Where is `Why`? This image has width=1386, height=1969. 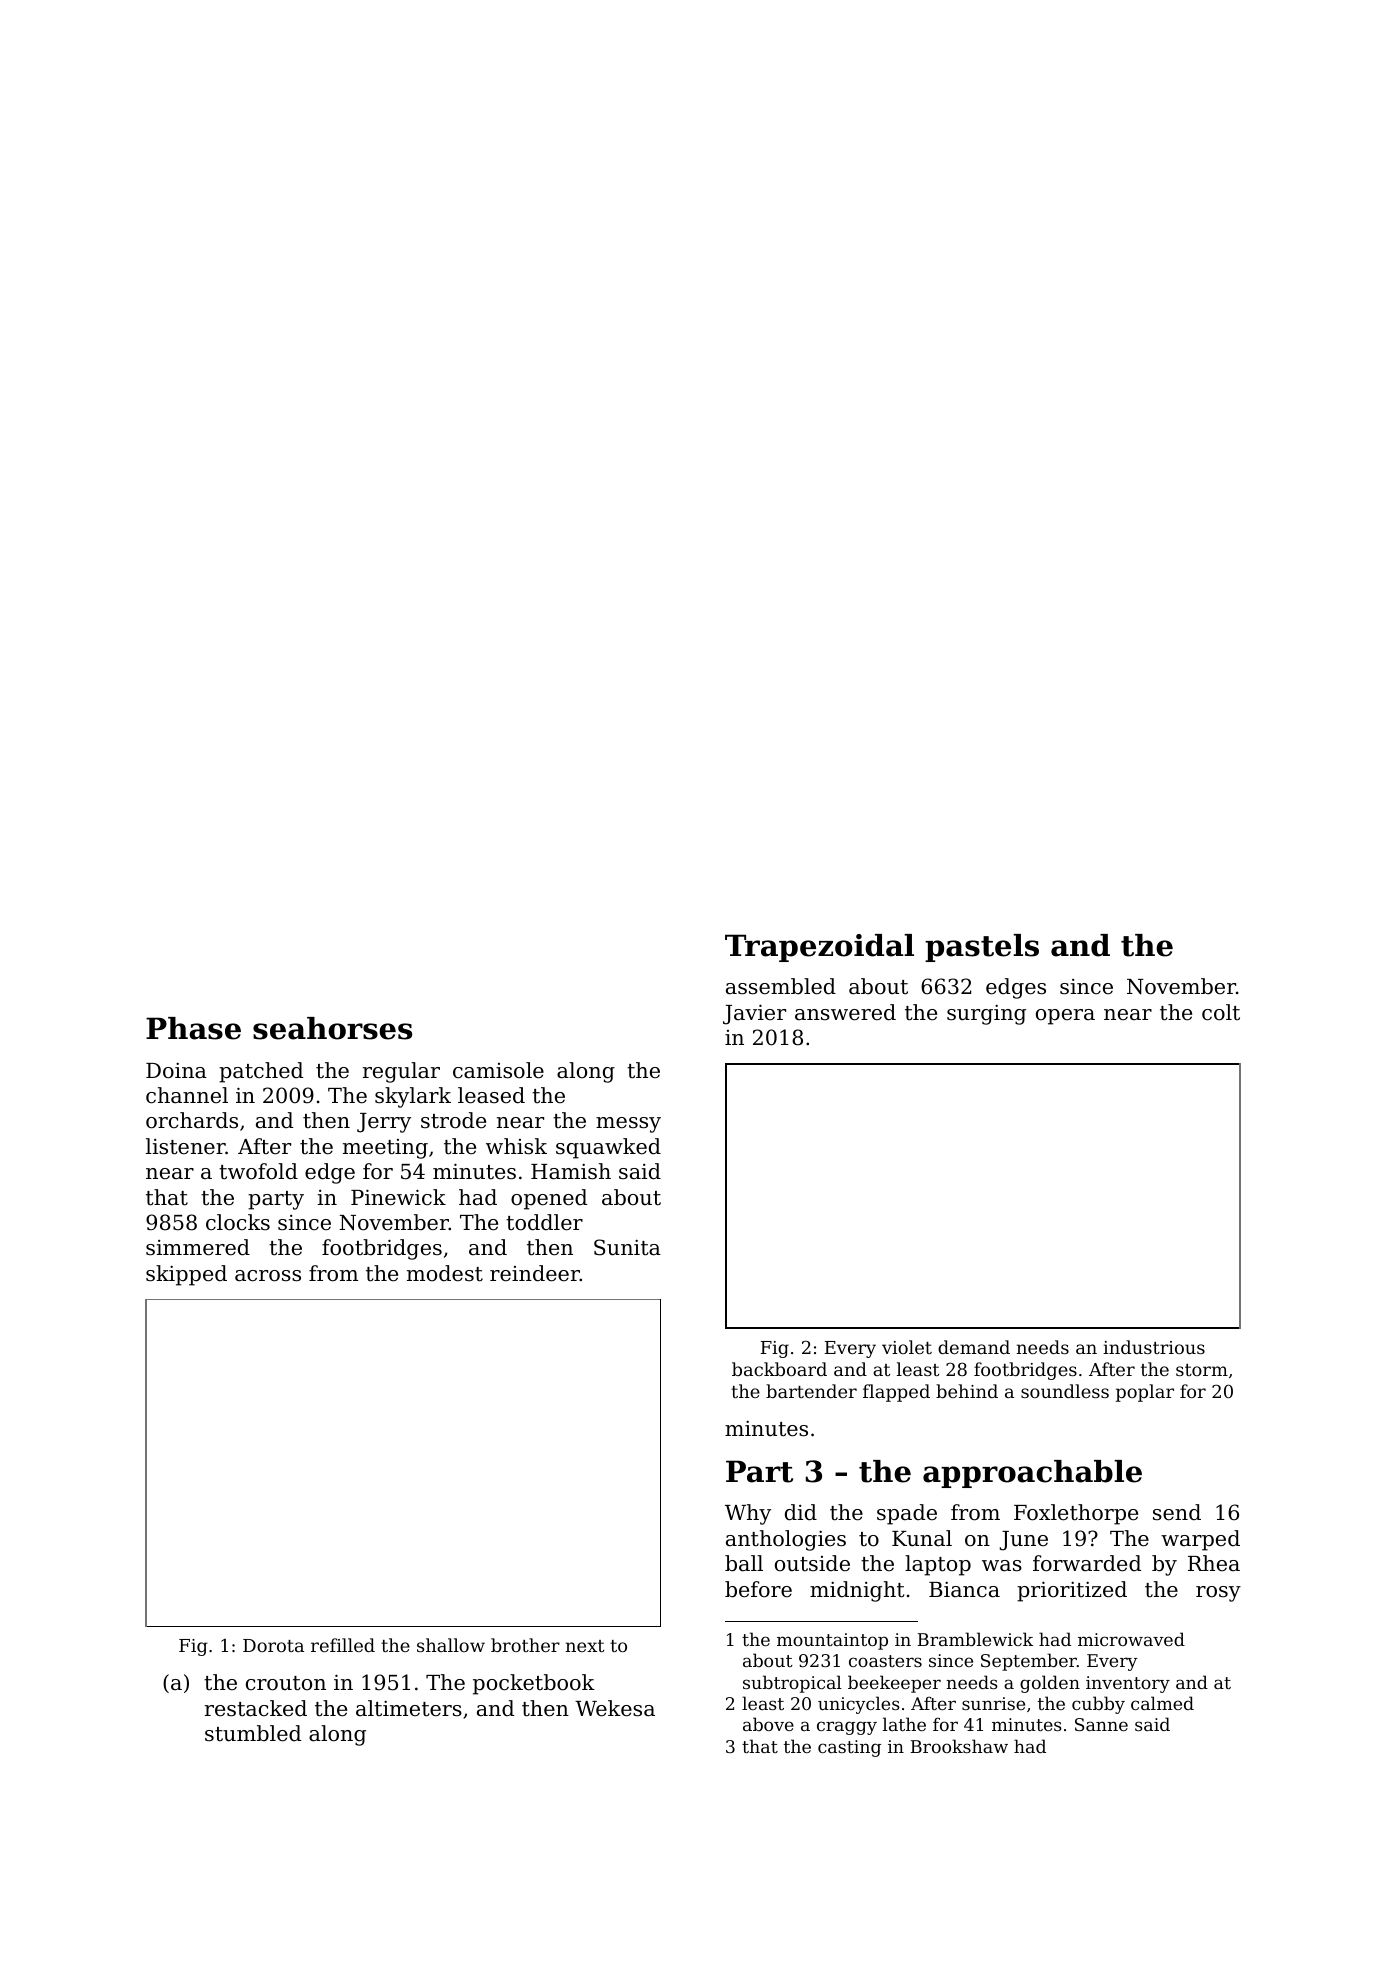 Why is located at coordinates (748, 1514).
